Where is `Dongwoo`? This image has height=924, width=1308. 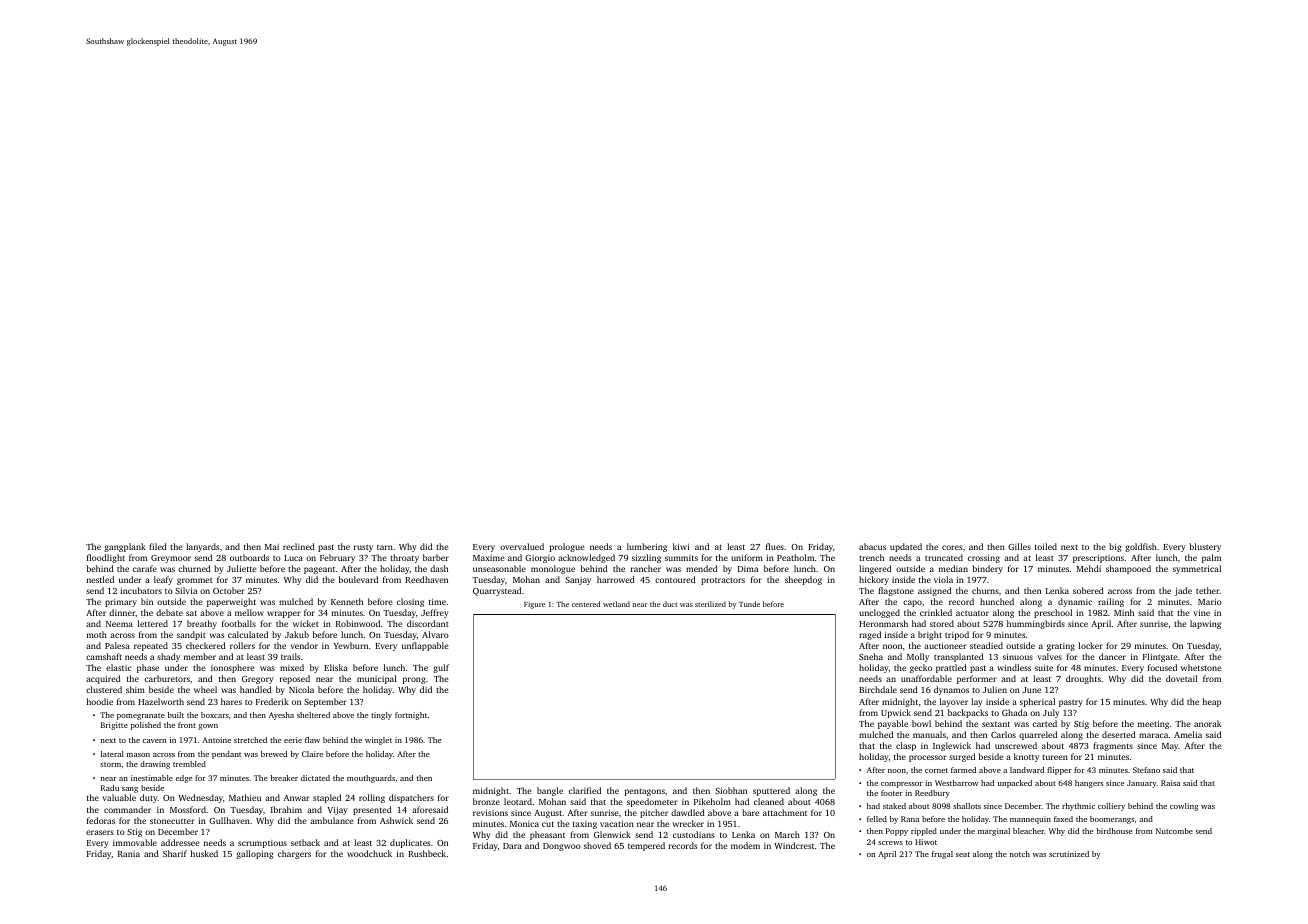
Dongwoo is located at coordinates (562, 847).
